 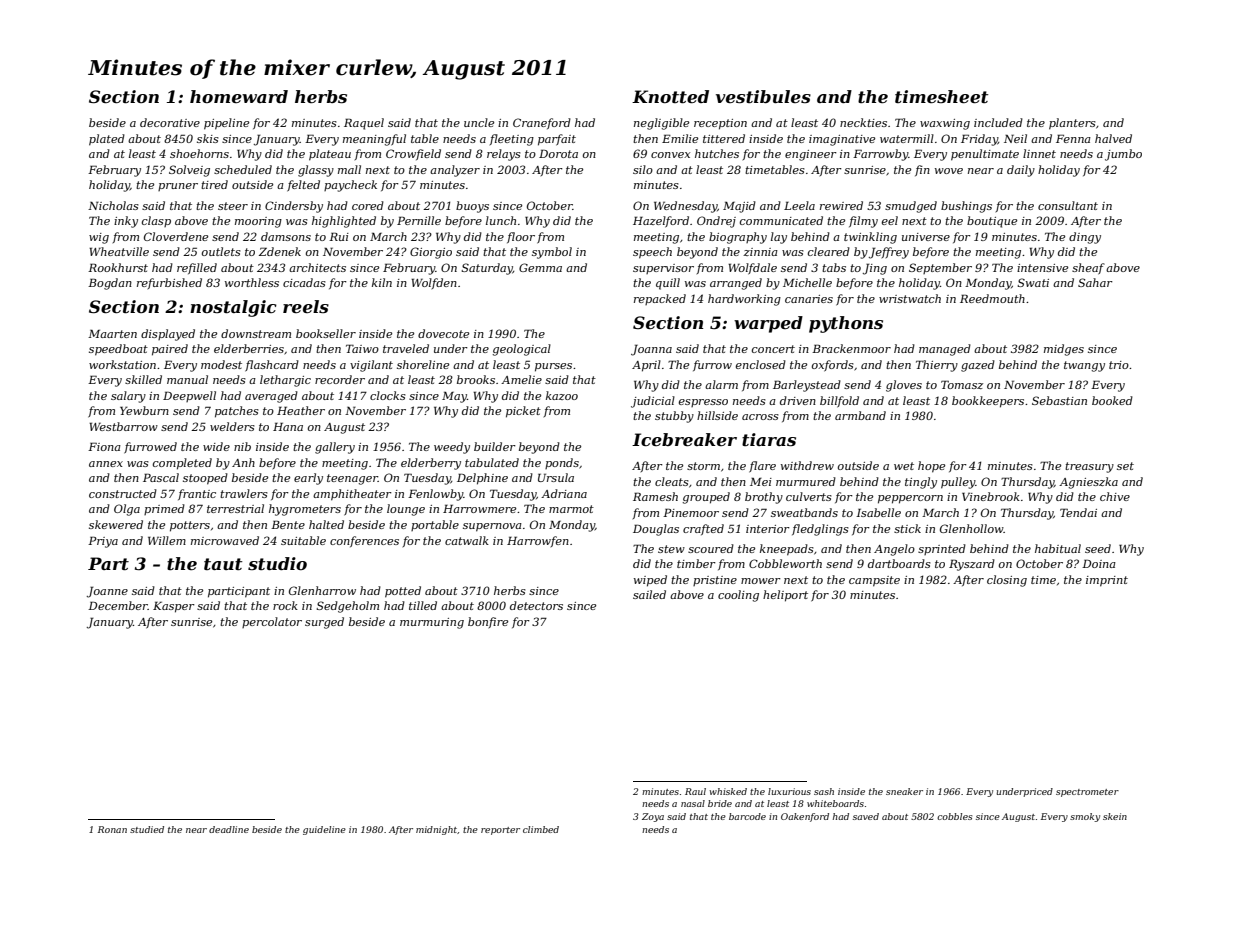 What do you see at coordinates (110, 284) in the screenshot?
I see `Bogdan` at bounding box center [110, 284].
